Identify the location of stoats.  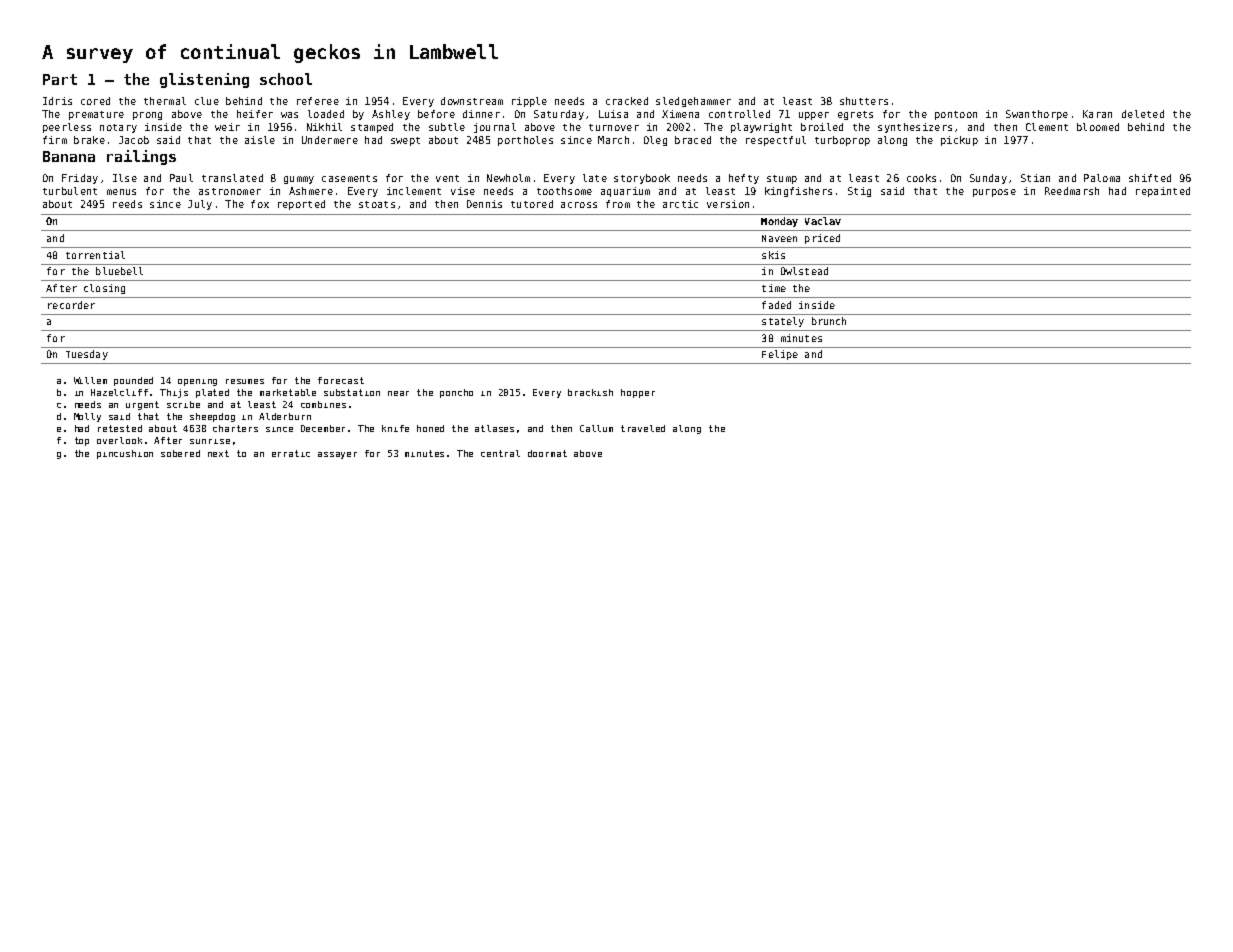
(377, 204).
